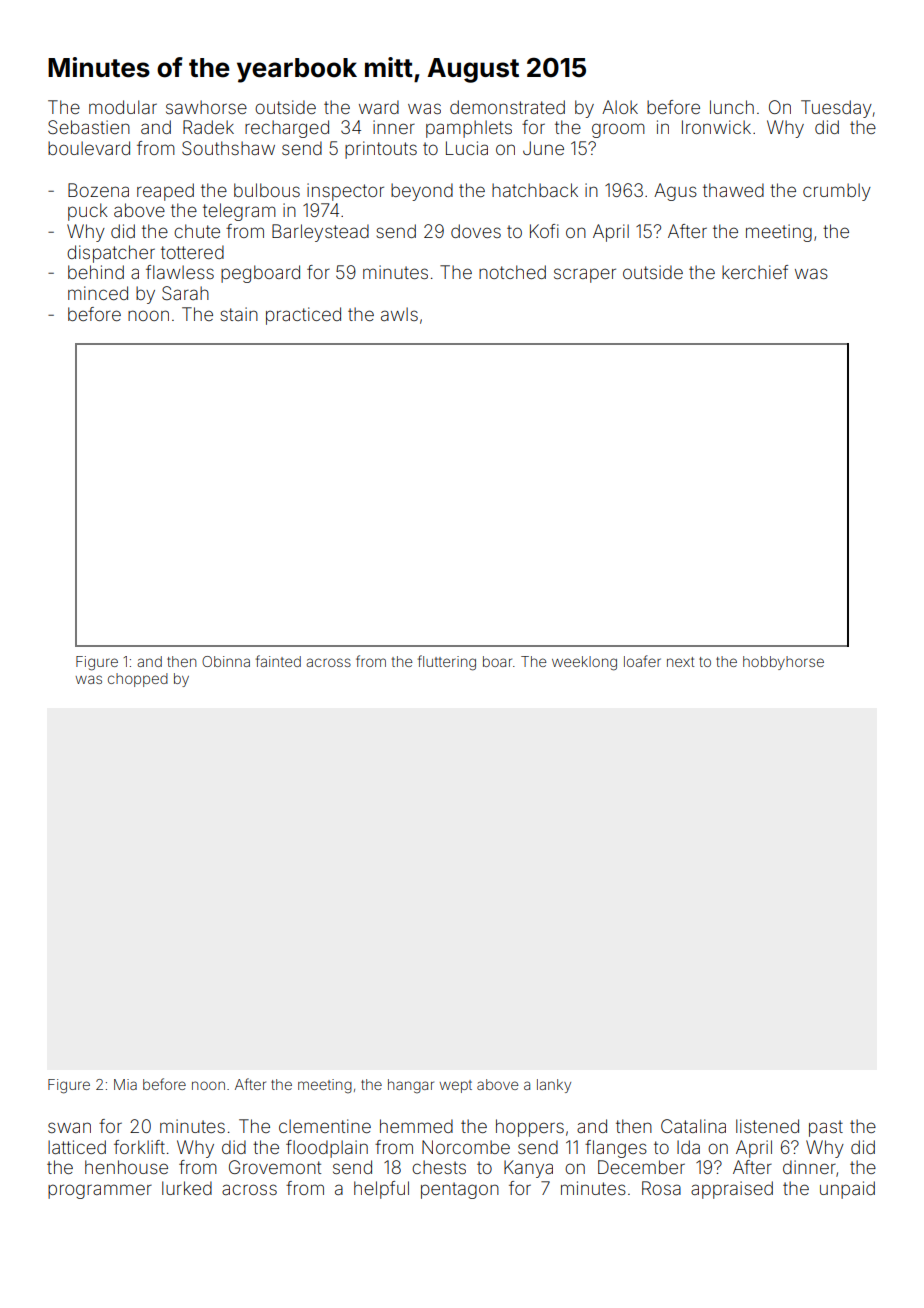 The height and width of the image is (1308, 924). Describe the element at coordinates (554, 1086) in the image. I see `lanky` at that location.
